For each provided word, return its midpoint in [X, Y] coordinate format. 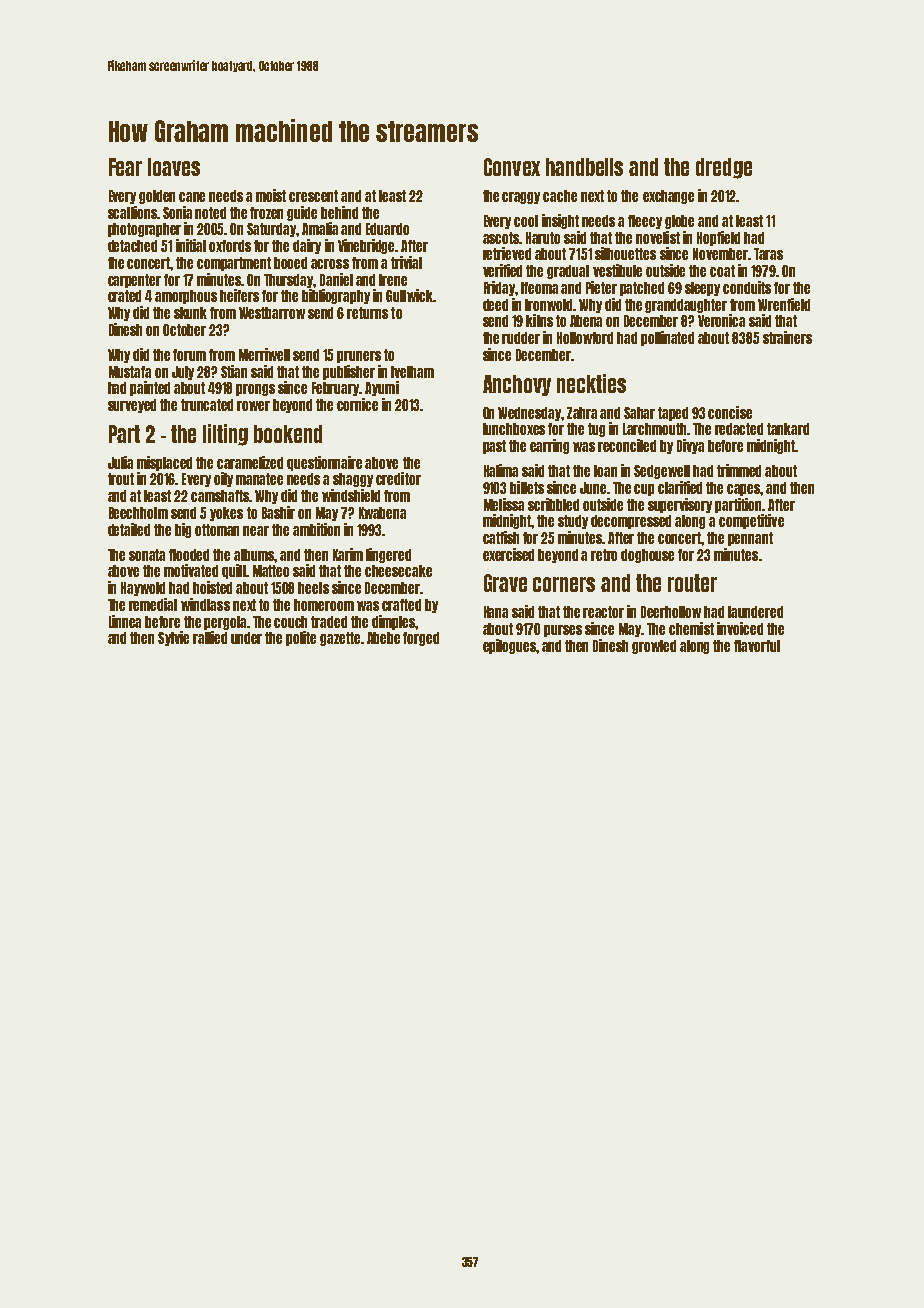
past [494, 447]
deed [495, 305]
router [692, 583]
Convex [512, 167]
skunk [190, 313]
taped [673, 414]
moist [271, 195]
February [335, 389]
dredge [724, 168]
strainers [787, 337]
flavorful [757, 646]
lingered [388, 555]
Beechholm [138, 513]
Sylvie [173, 638]
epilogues [509, 646]
